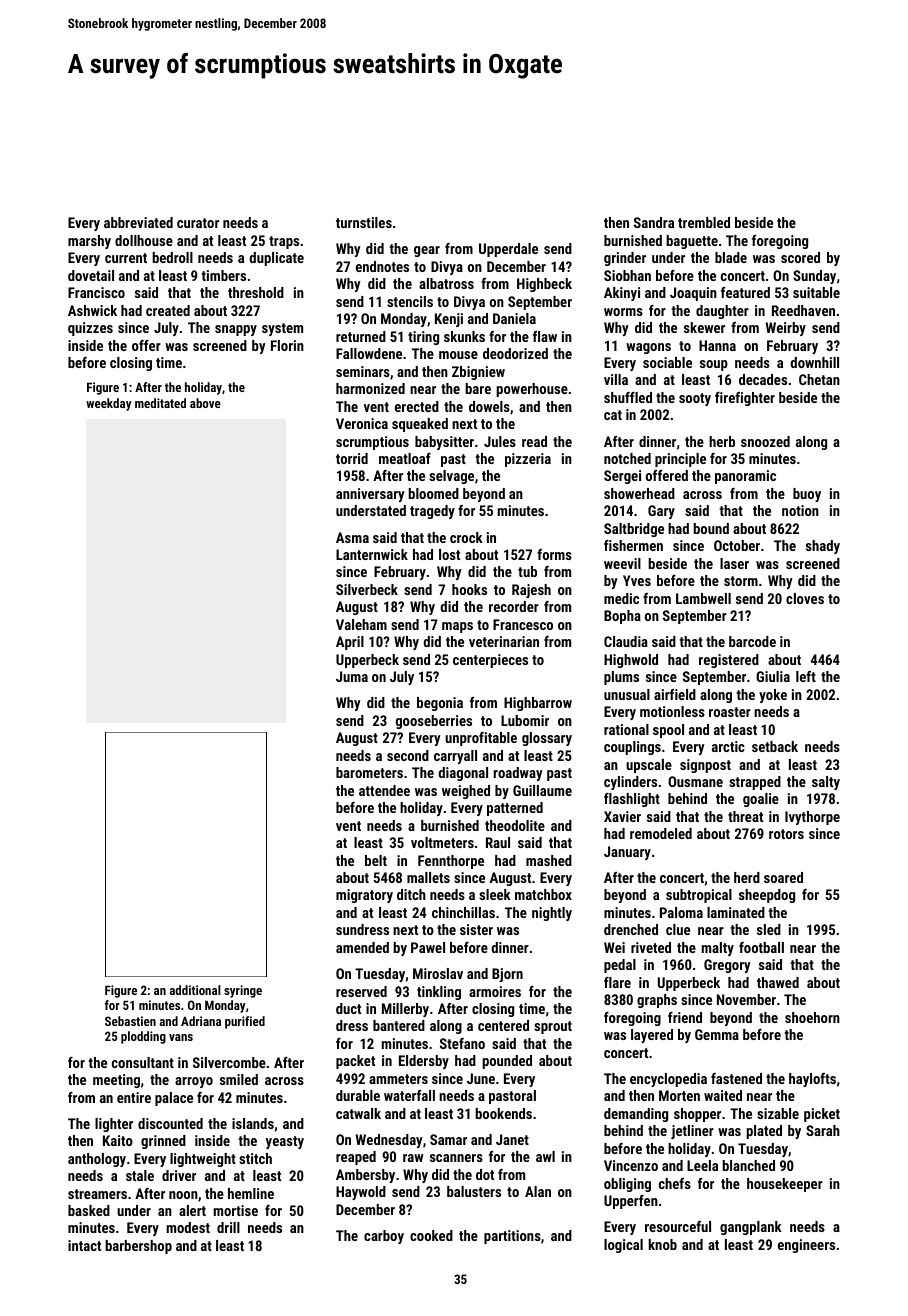  What do you see at coordinates (160, 403) in the screenshot?
I see `meditated` at bounding box center [160, 403].
